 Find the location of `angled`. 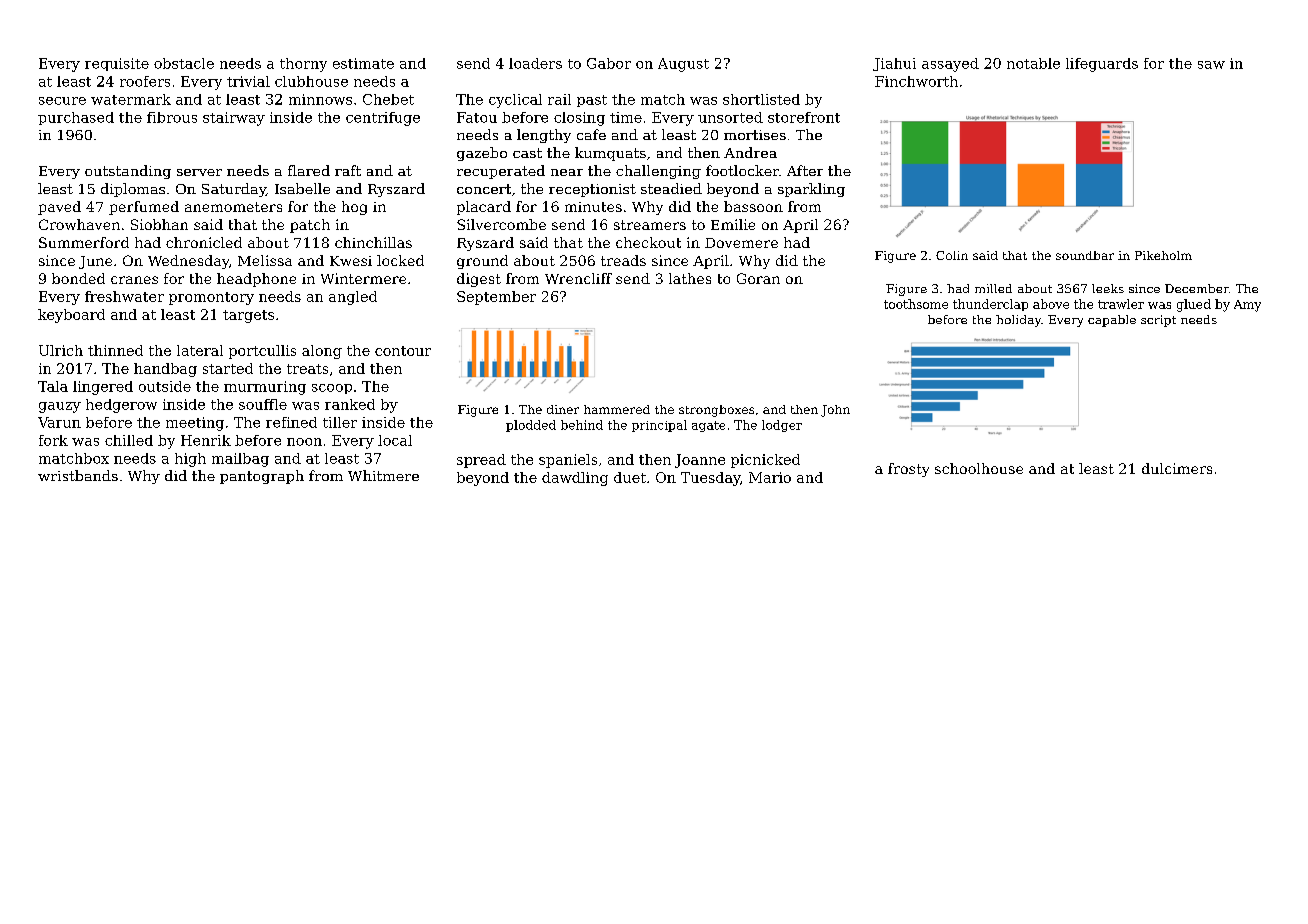

angled is located at coordinates (353, 298).
